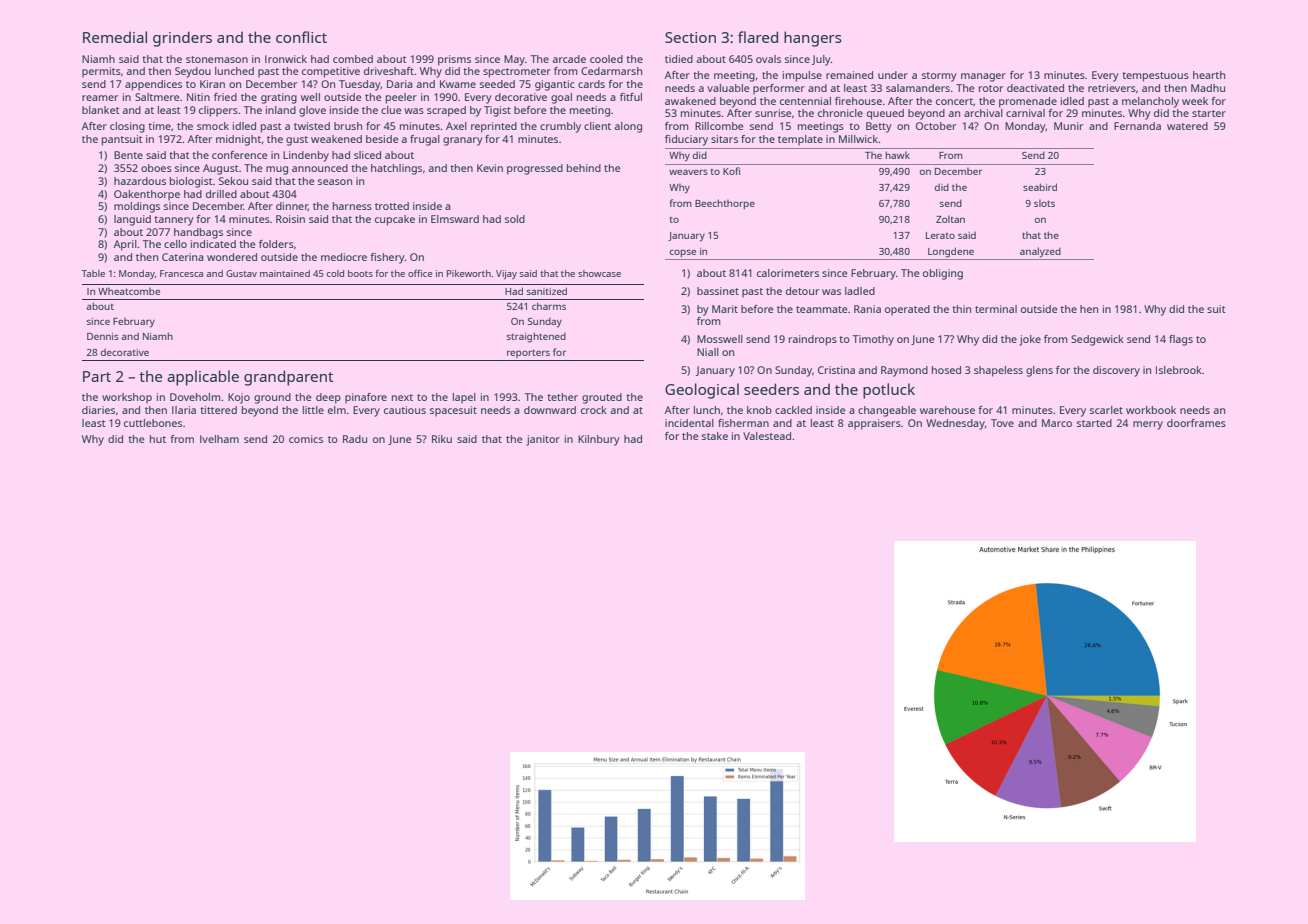 The image size is (1308, 924). What do you see at coordinates (849, 75) in the page?
I see `remained` at bounding box center [849, 75].
